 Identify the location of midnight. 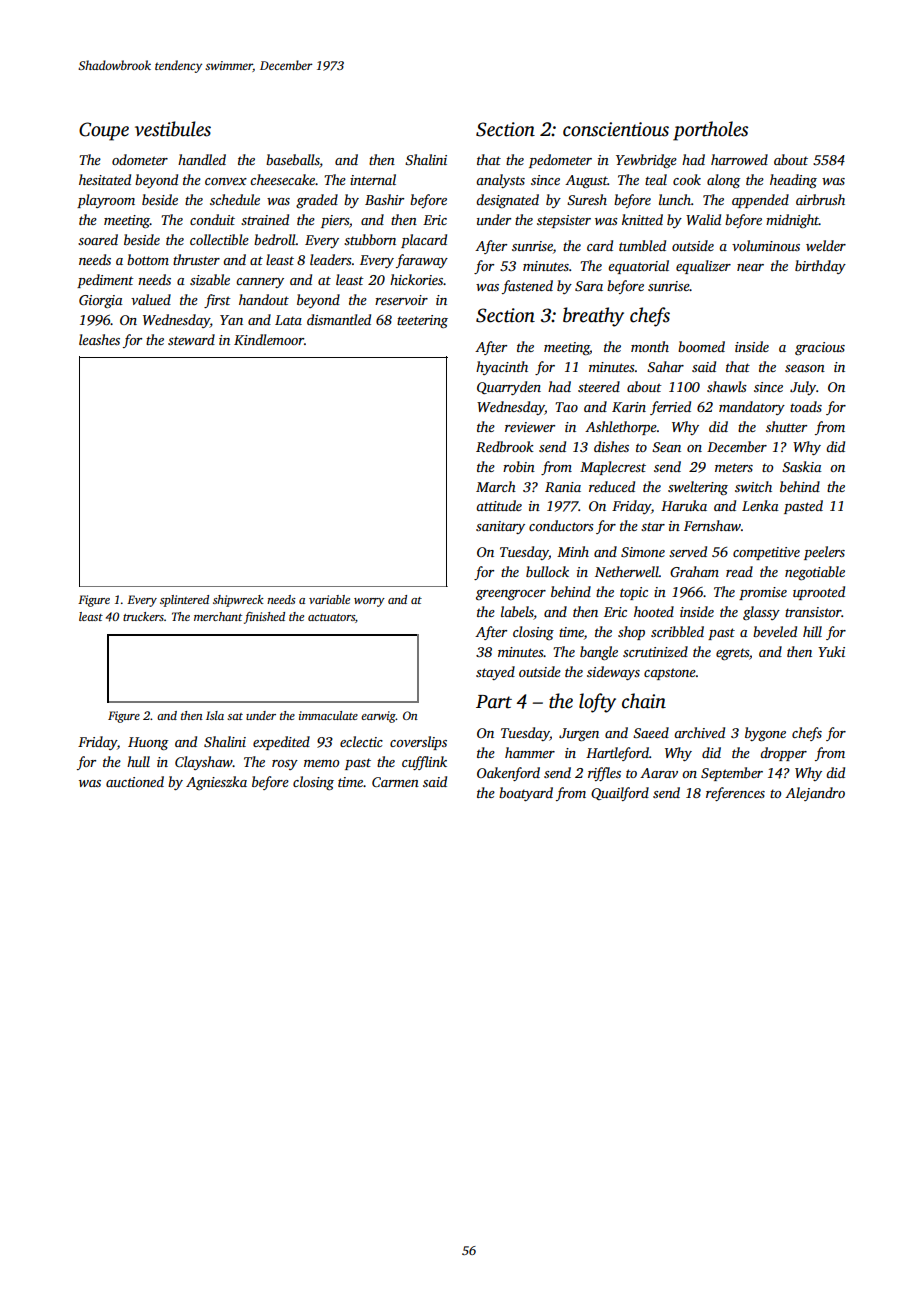
(792, 221).
